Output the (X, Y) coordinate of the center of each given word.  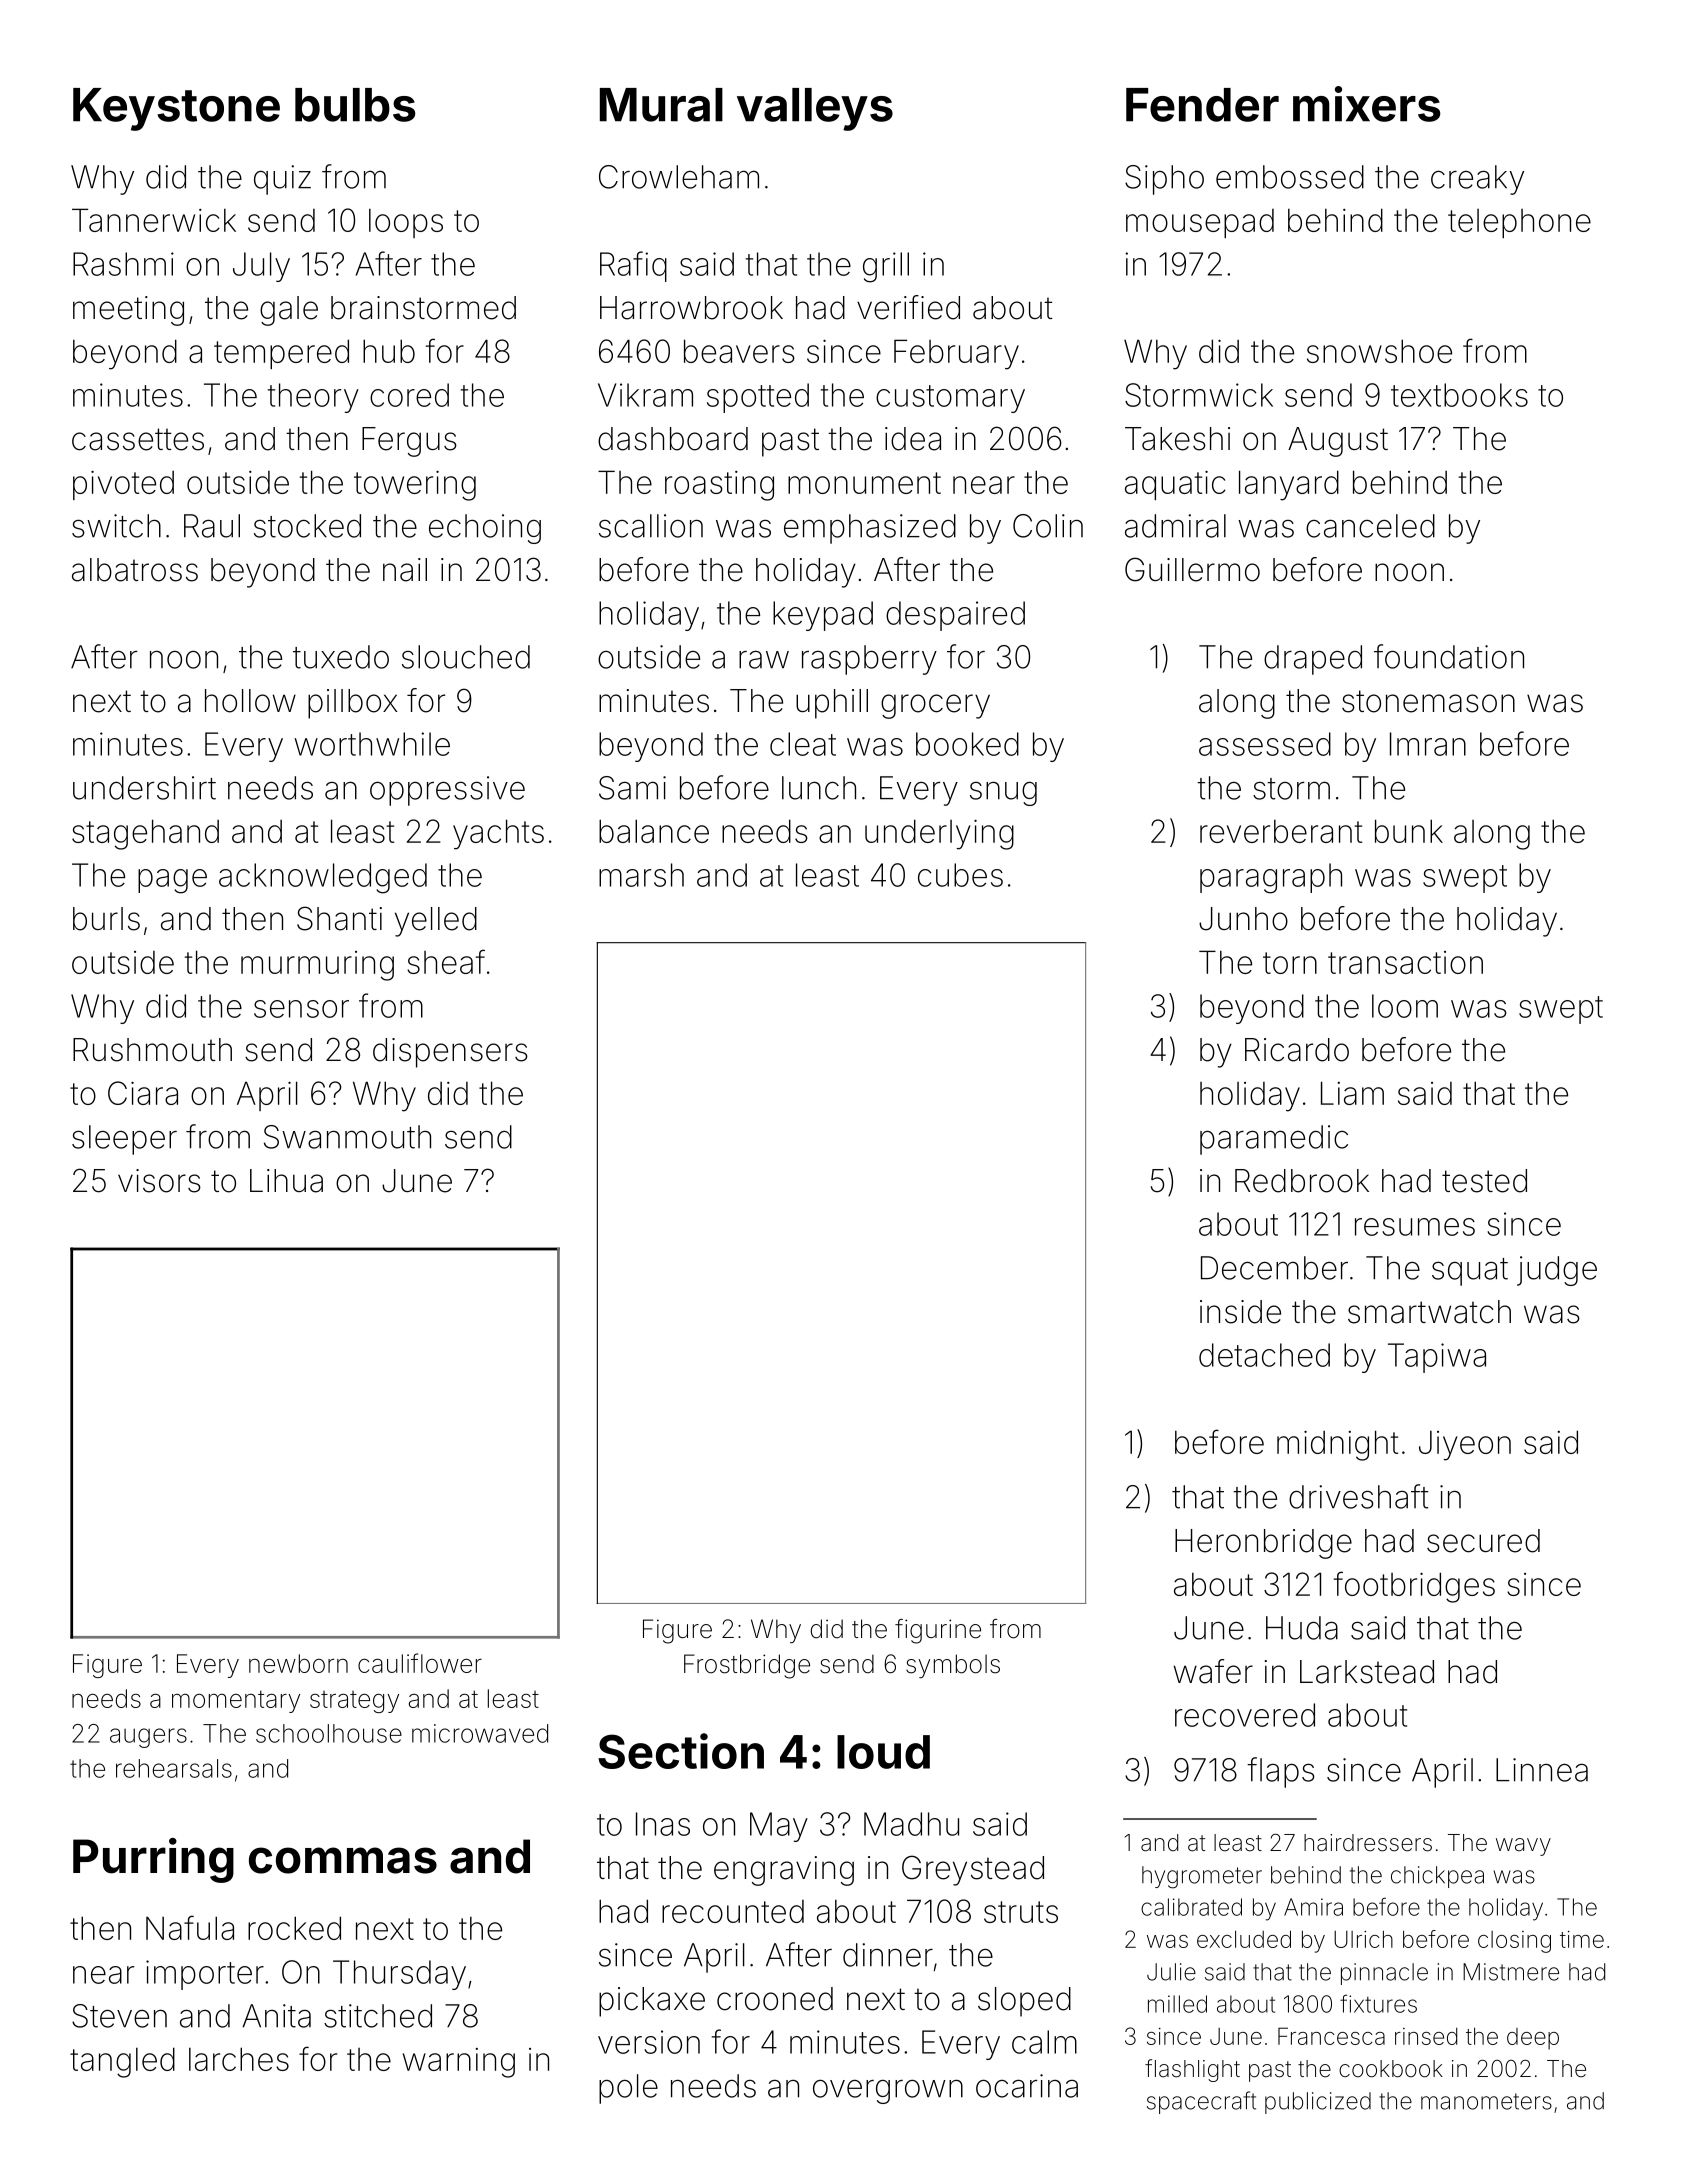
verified (908, 307)
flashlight (1192, 2070)
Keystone (176, 109)
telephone (1519, 223)
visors (159, 1181)
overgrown (888, 2092)
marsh (641, 875)
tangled (122, 2062)
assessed (1265, 744)
